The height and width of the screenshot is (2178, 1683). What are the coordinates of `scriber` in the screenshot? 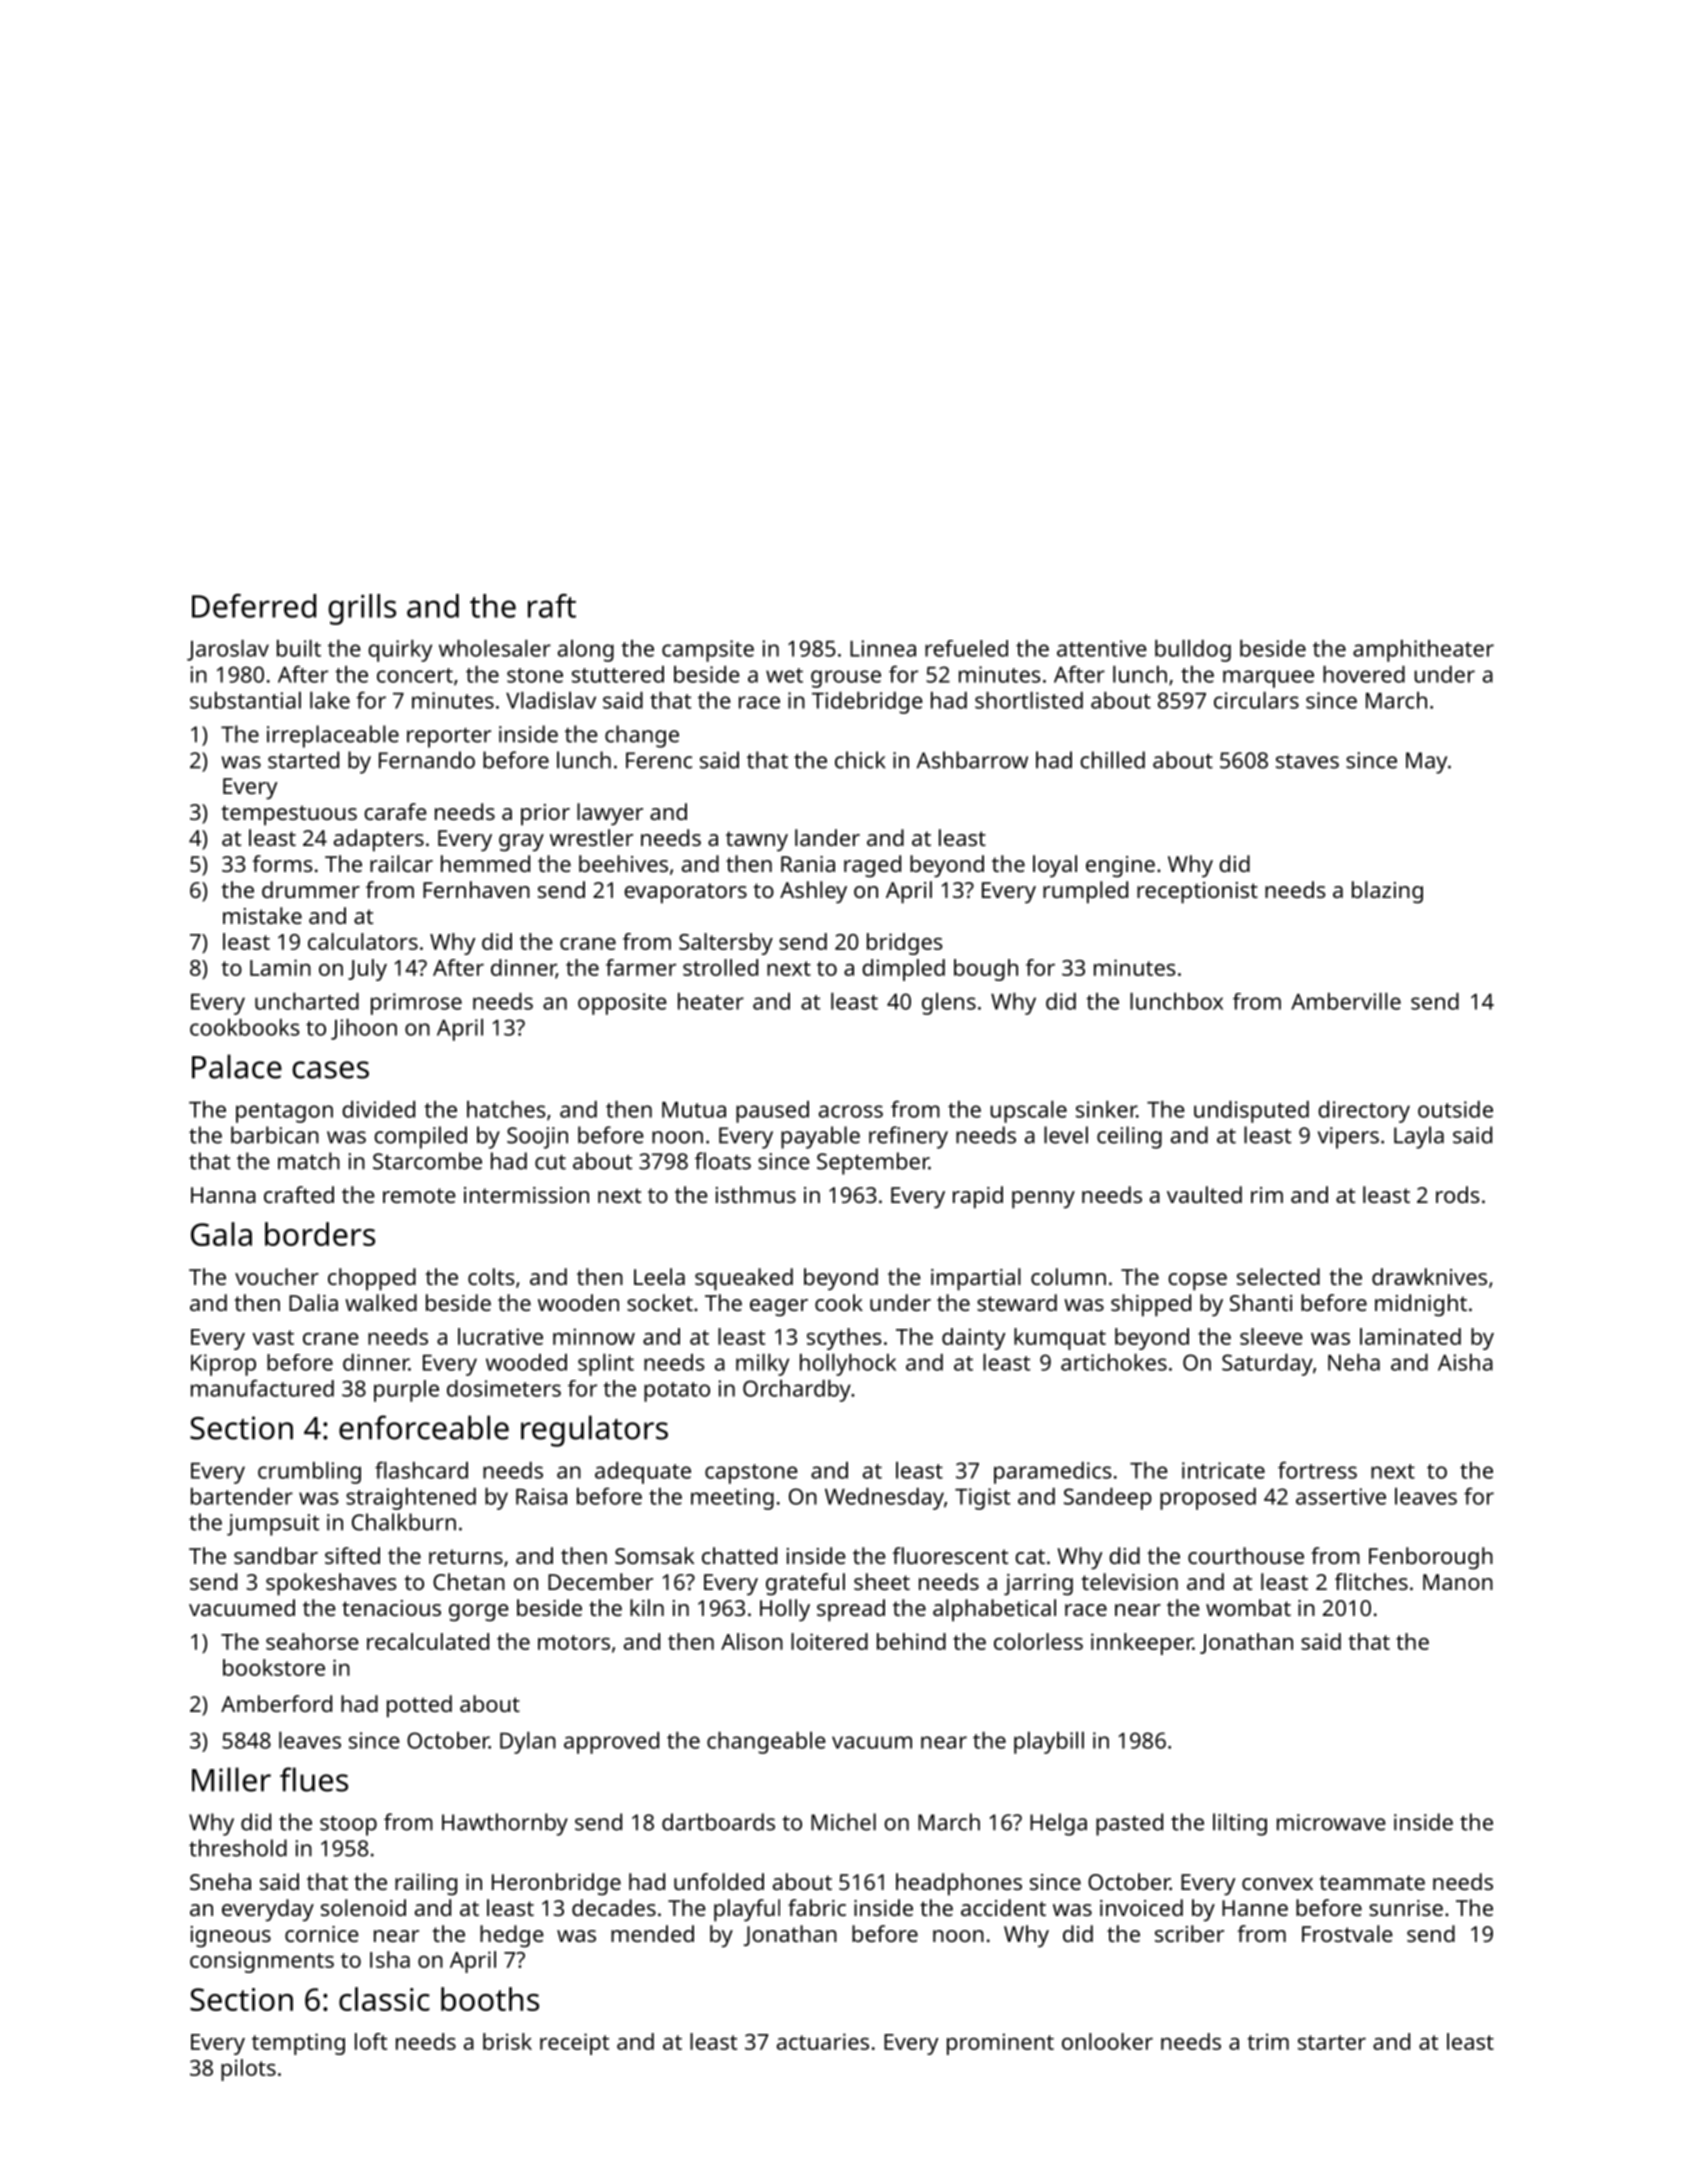 It's located at (1189, 1933).
